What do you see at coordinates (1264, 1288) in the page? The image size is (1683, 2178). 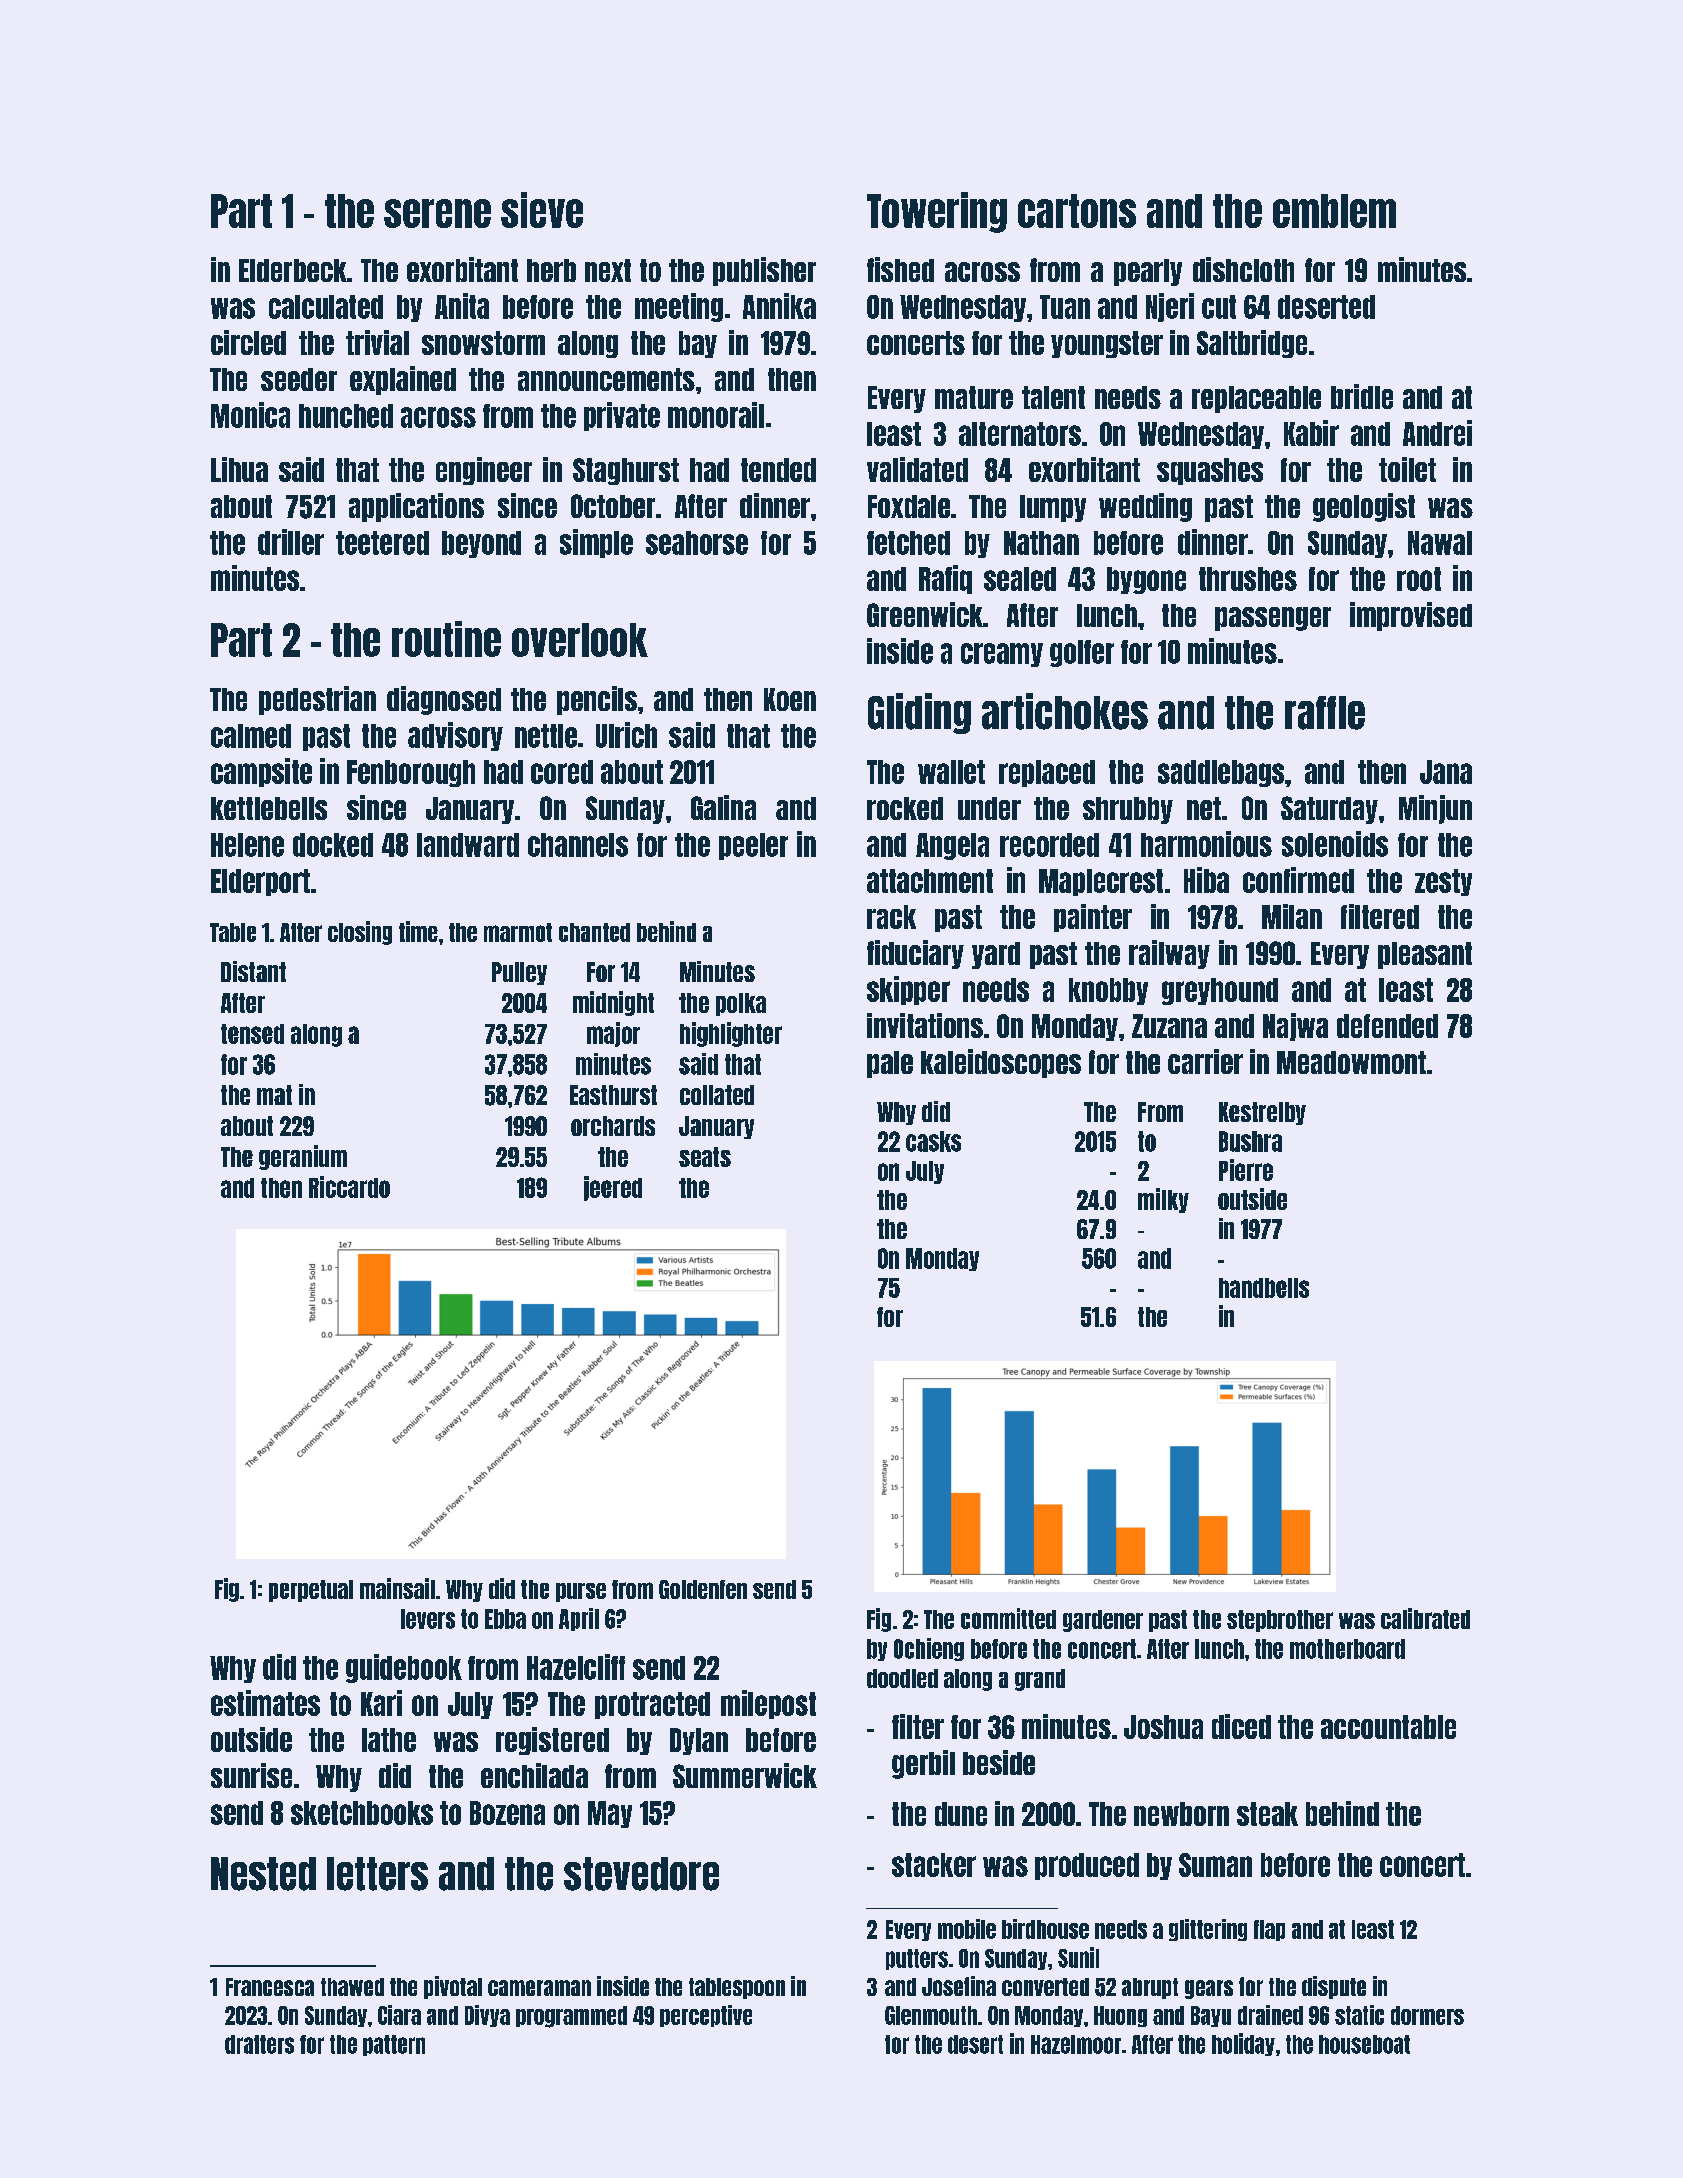 I see `handbells` at bounding box center [1264, 1288].
